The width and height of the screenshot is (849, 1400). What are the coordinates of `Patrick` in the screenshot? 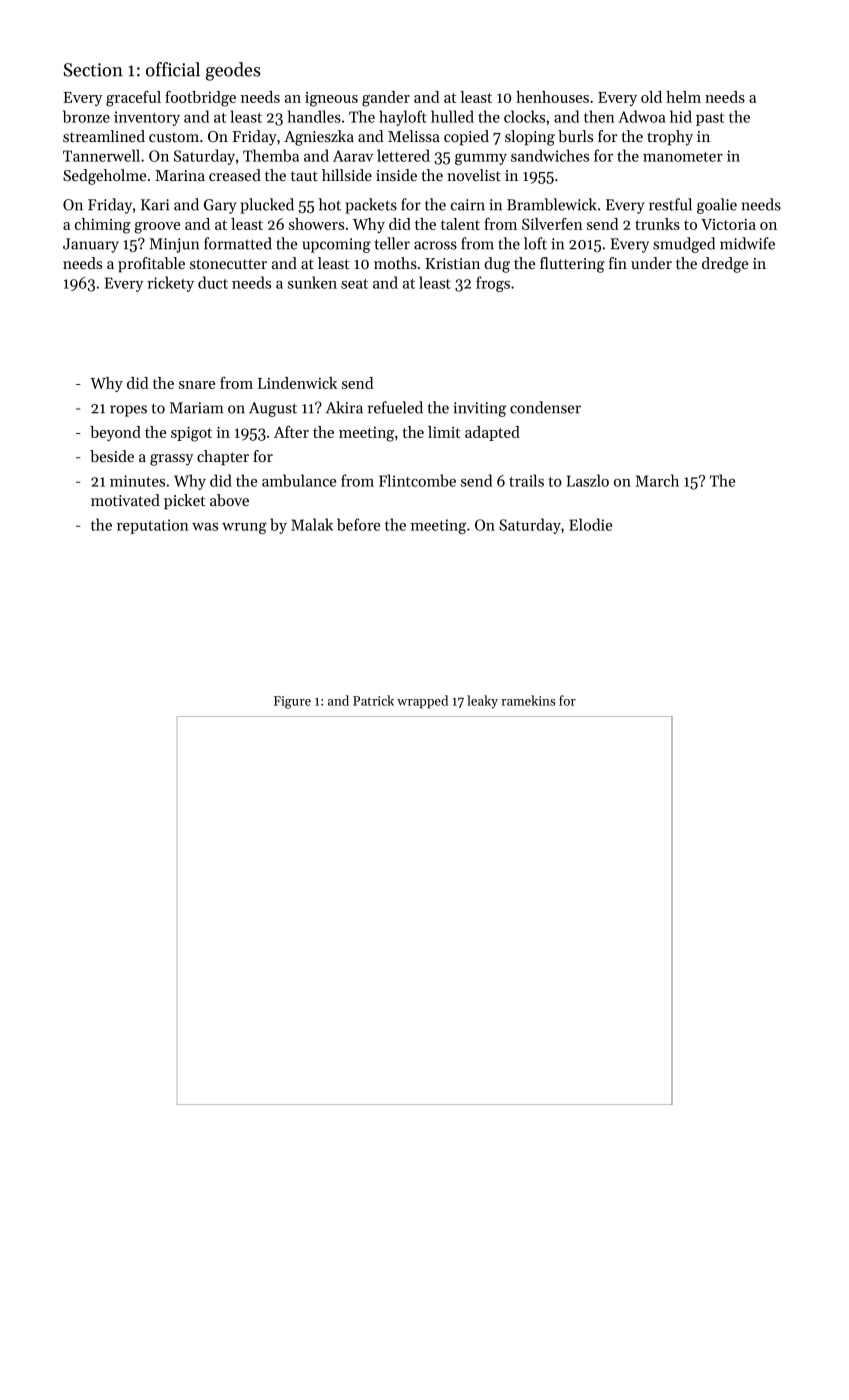 It's located at (373, 700).
